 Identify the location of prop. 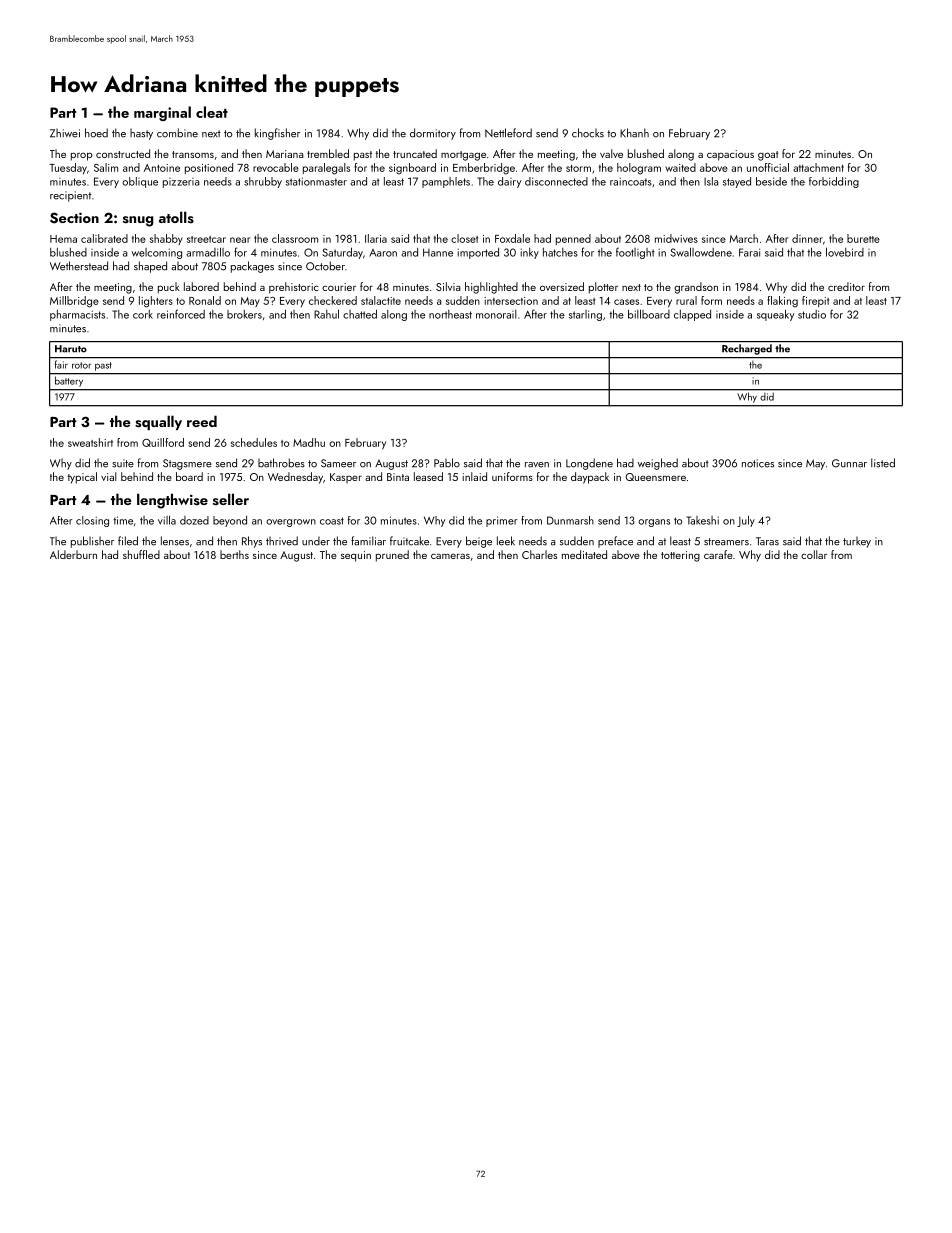
(82, 156).
